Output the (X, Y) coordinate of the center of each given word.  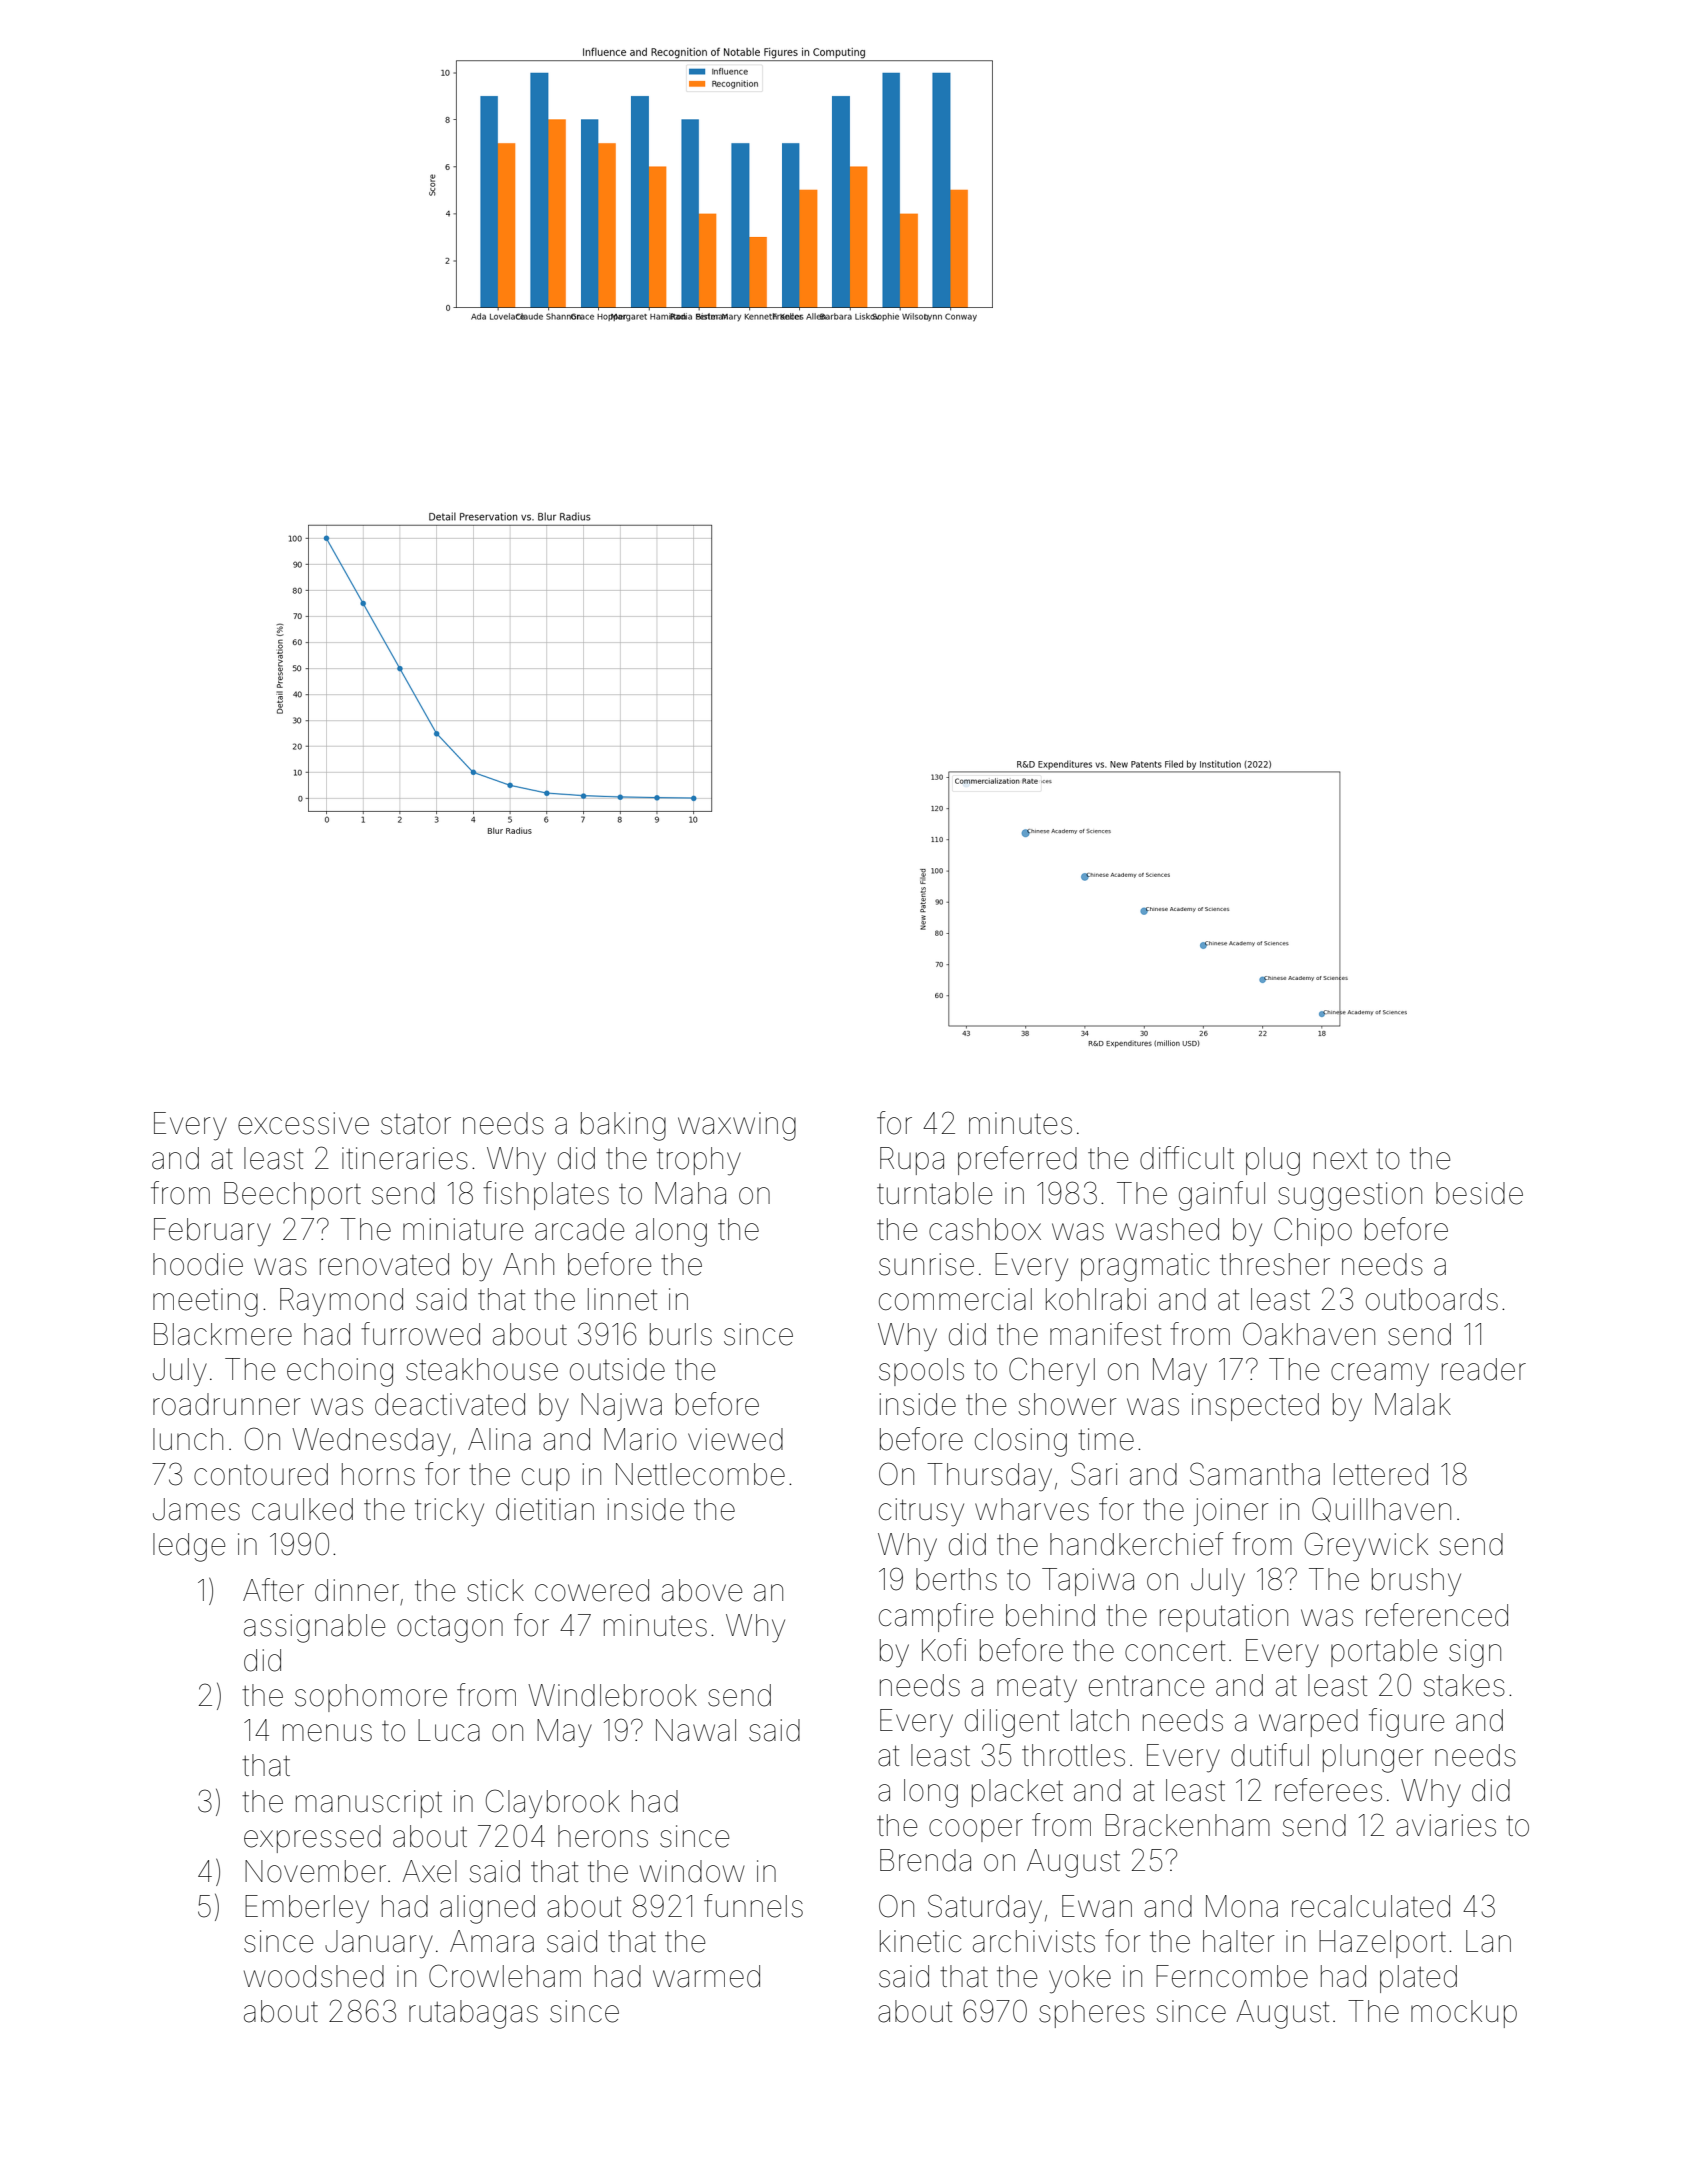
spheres (1092, 2014)
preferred (1017, 1160)
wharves (1032, 1509)
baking (623, 1126)
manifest (1105, 1334)
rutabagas (473, 2014)
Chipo (1313, 1231)
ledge (189, 1547)
